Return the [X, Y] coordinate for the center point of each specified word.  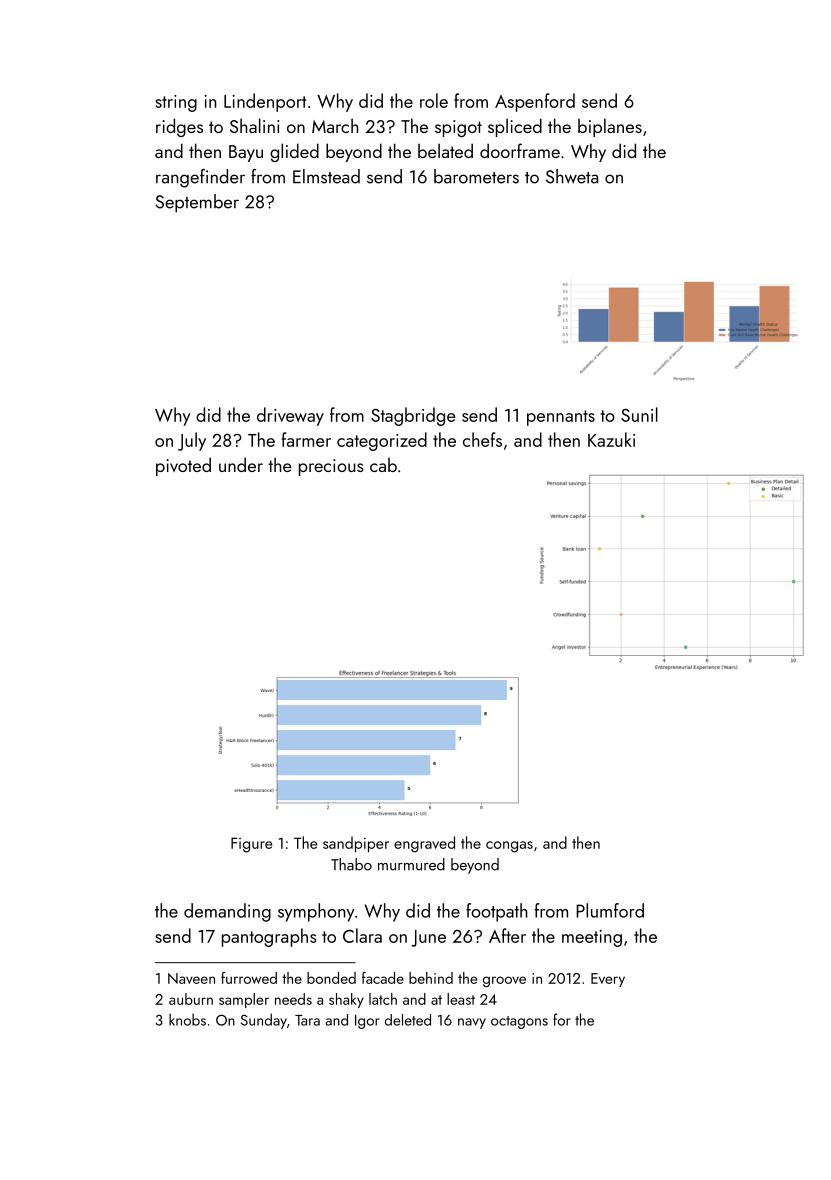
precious [331, 467]
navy [472, 1023]
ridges [179, 127]
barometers [476, 176]
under [241, 464]
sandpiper [356, 844]
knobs [187, 1019]
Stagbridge [413, 416]
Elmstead [326, 176]
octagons [519, 1022]
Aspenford [535, 102]
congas [509, 847]
